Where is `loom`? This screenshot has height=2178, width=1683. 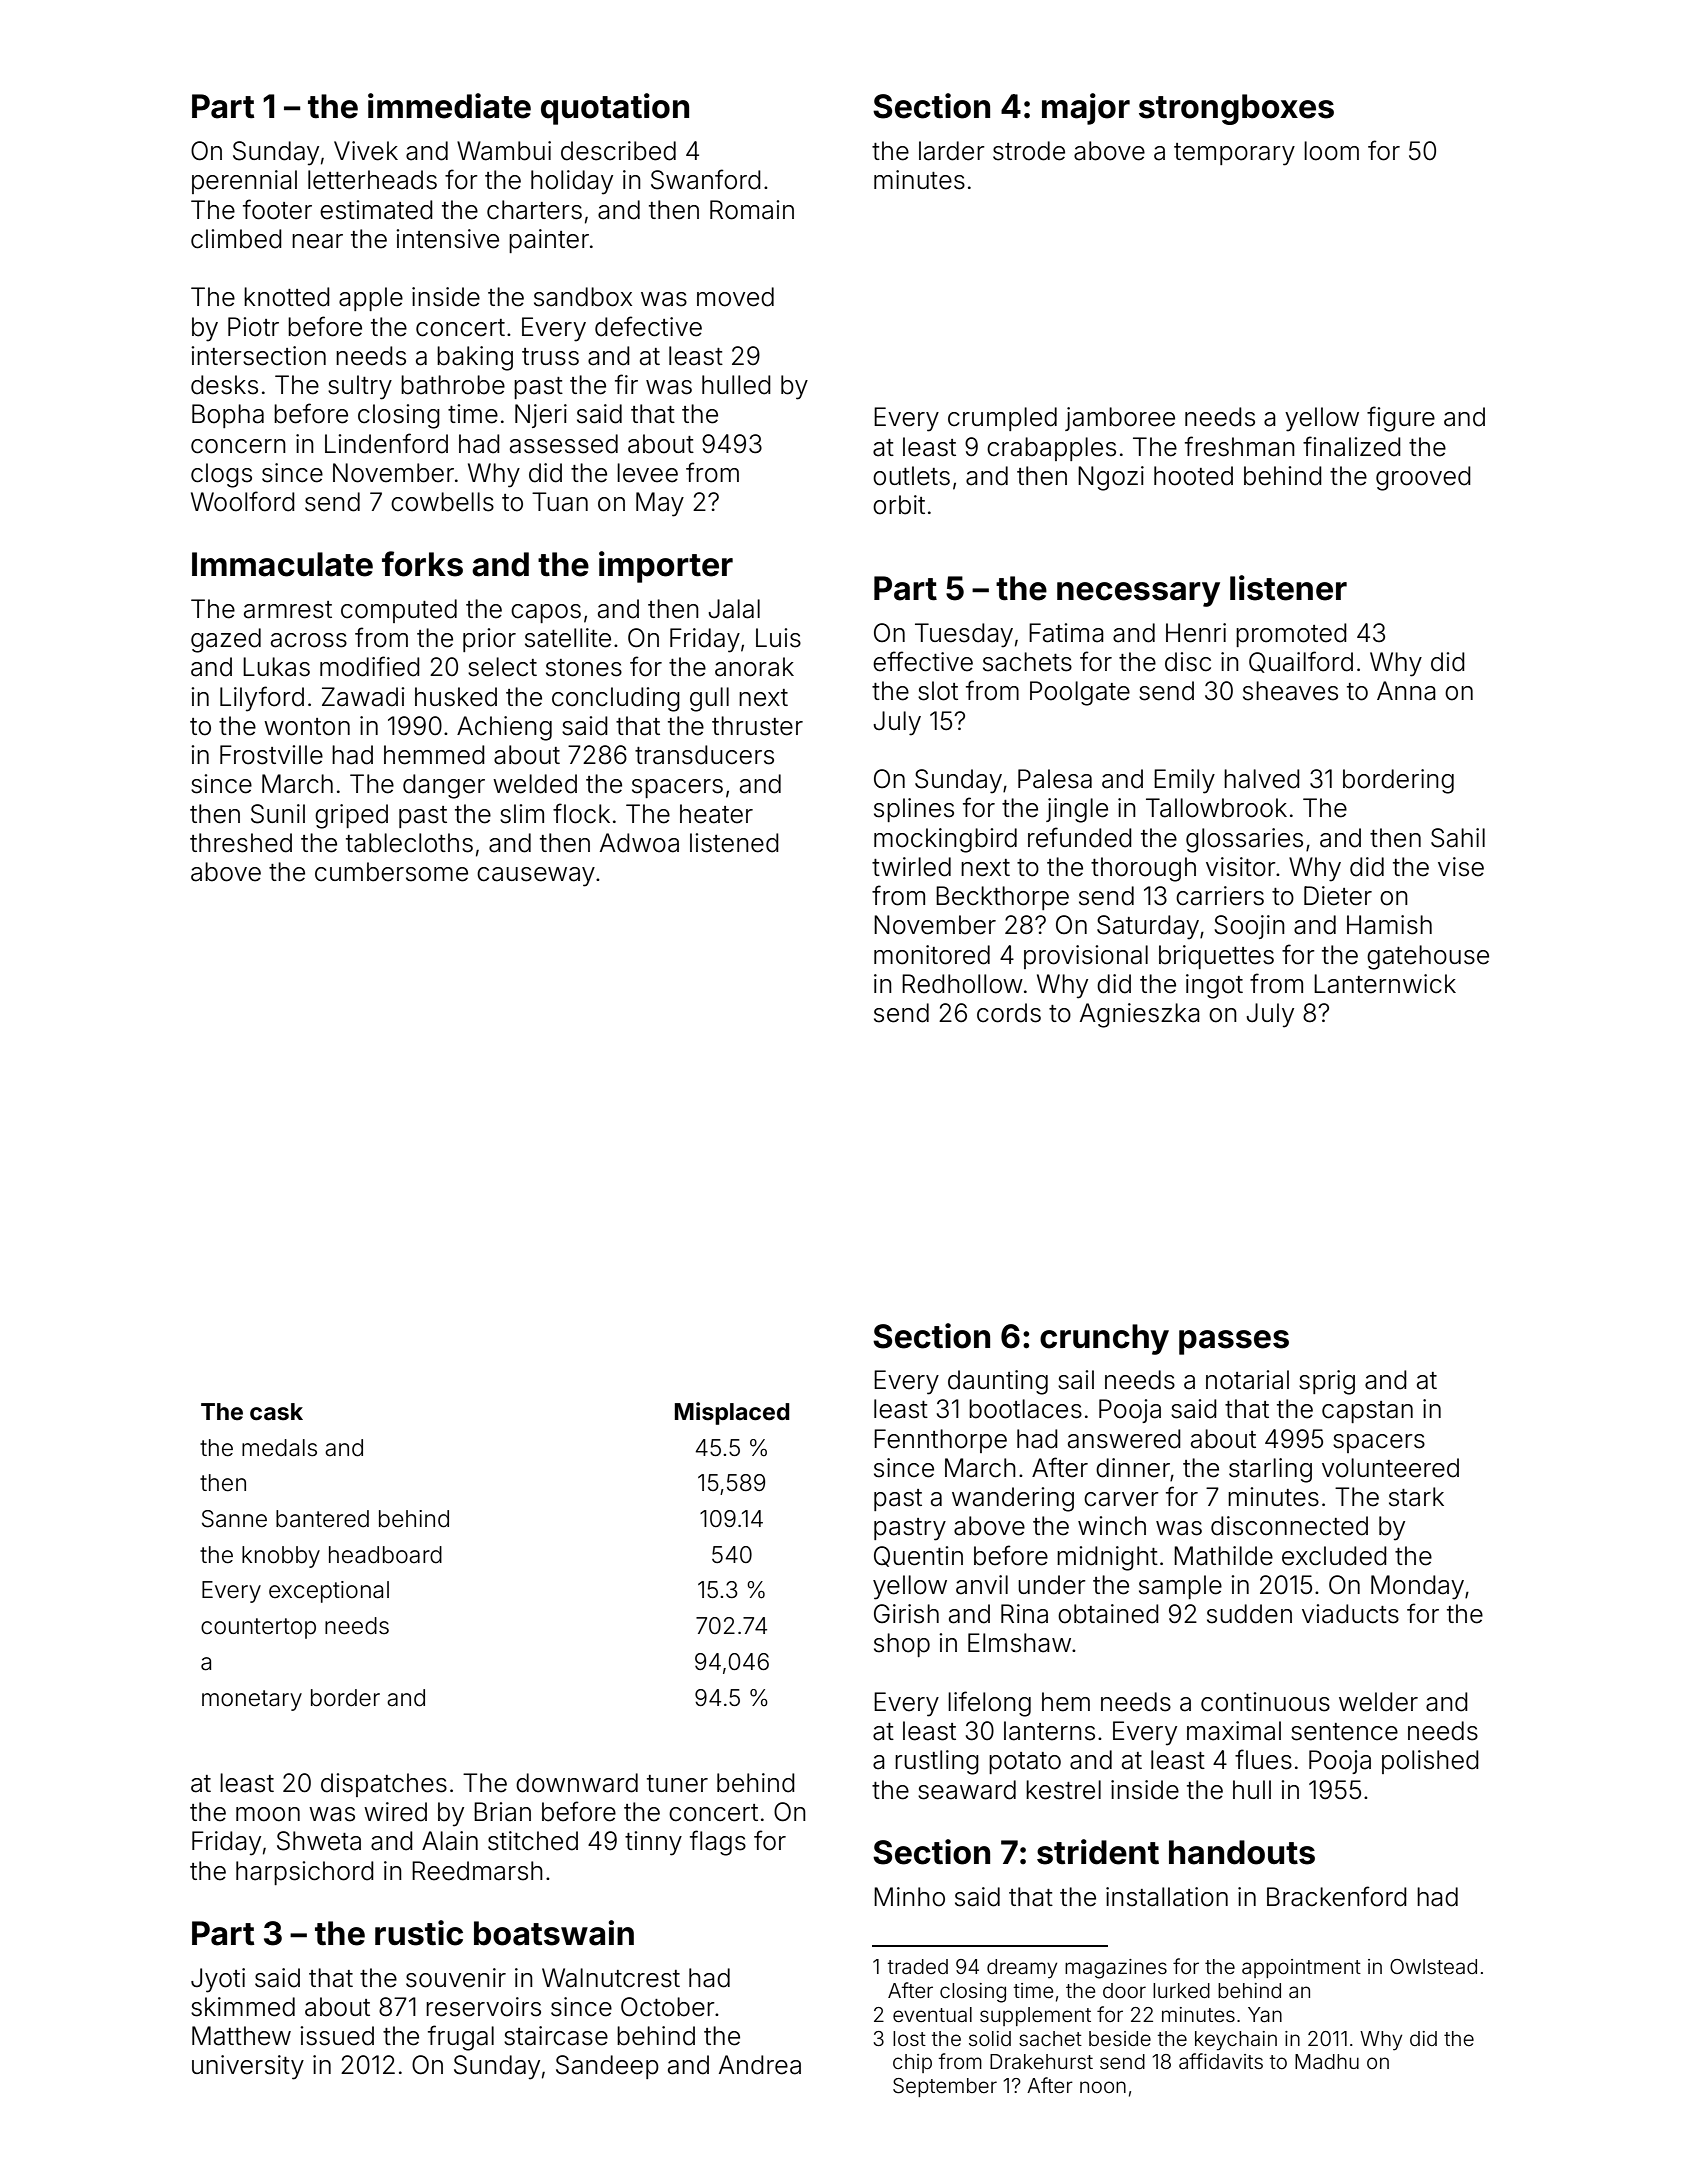 loom is located at coordinates (1331, 151).
